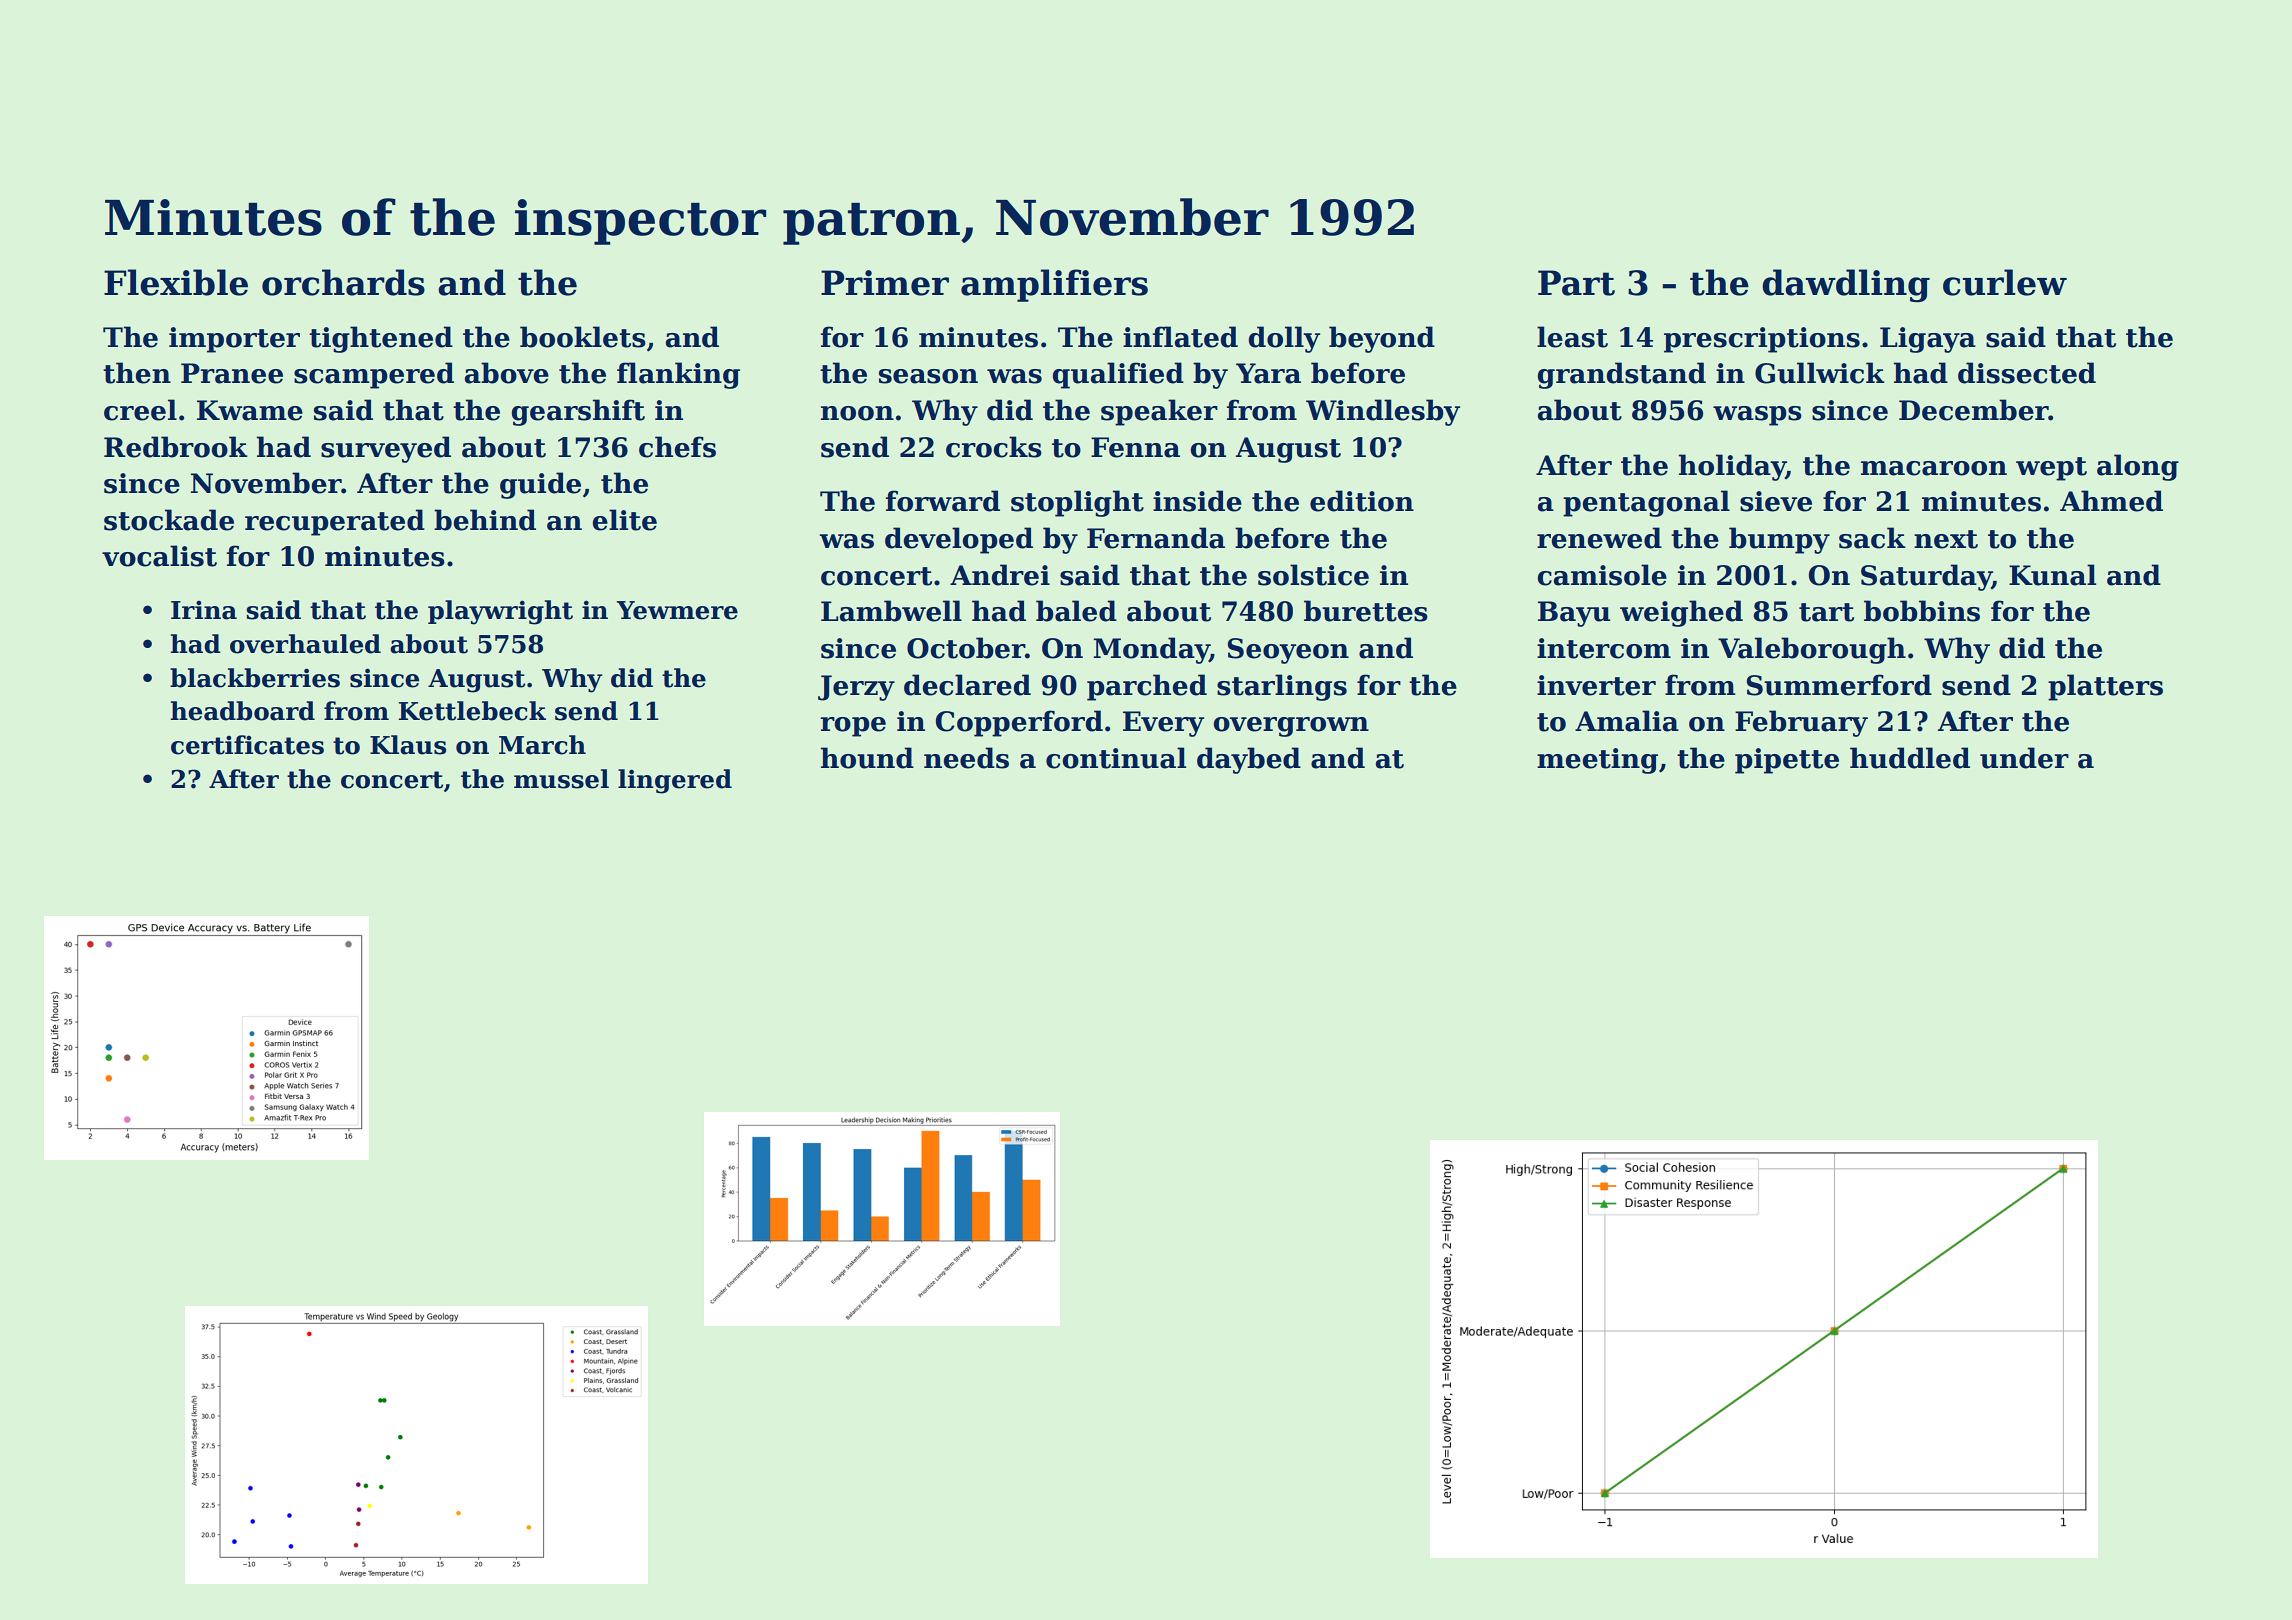  Describe the element at coordinates (472, 711) in the page. I see `Kettlebeck` at that location.
